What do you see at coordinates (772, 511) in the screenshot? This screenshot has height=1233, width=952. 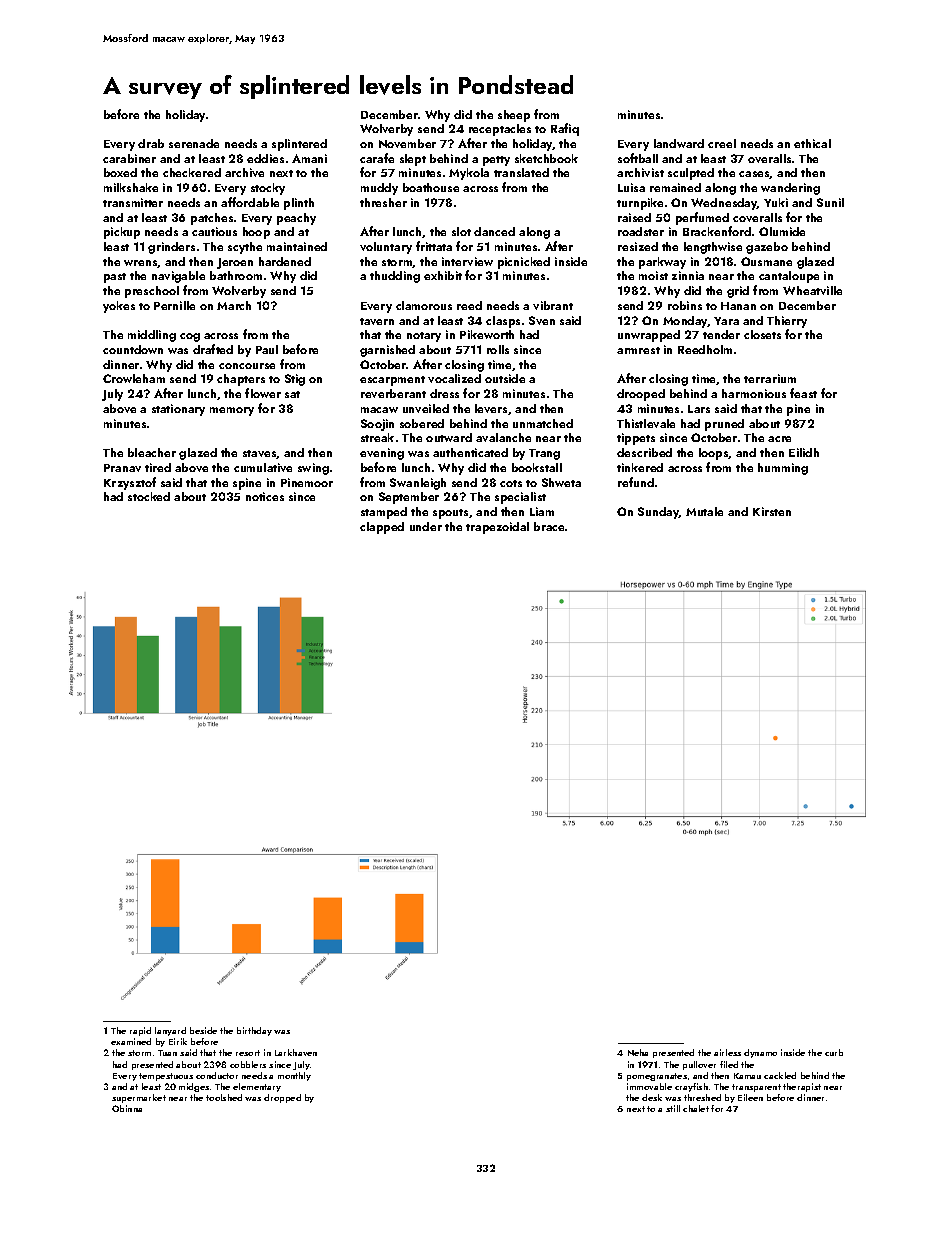 I see `Kirsten` at bounding box center [772, 511].
